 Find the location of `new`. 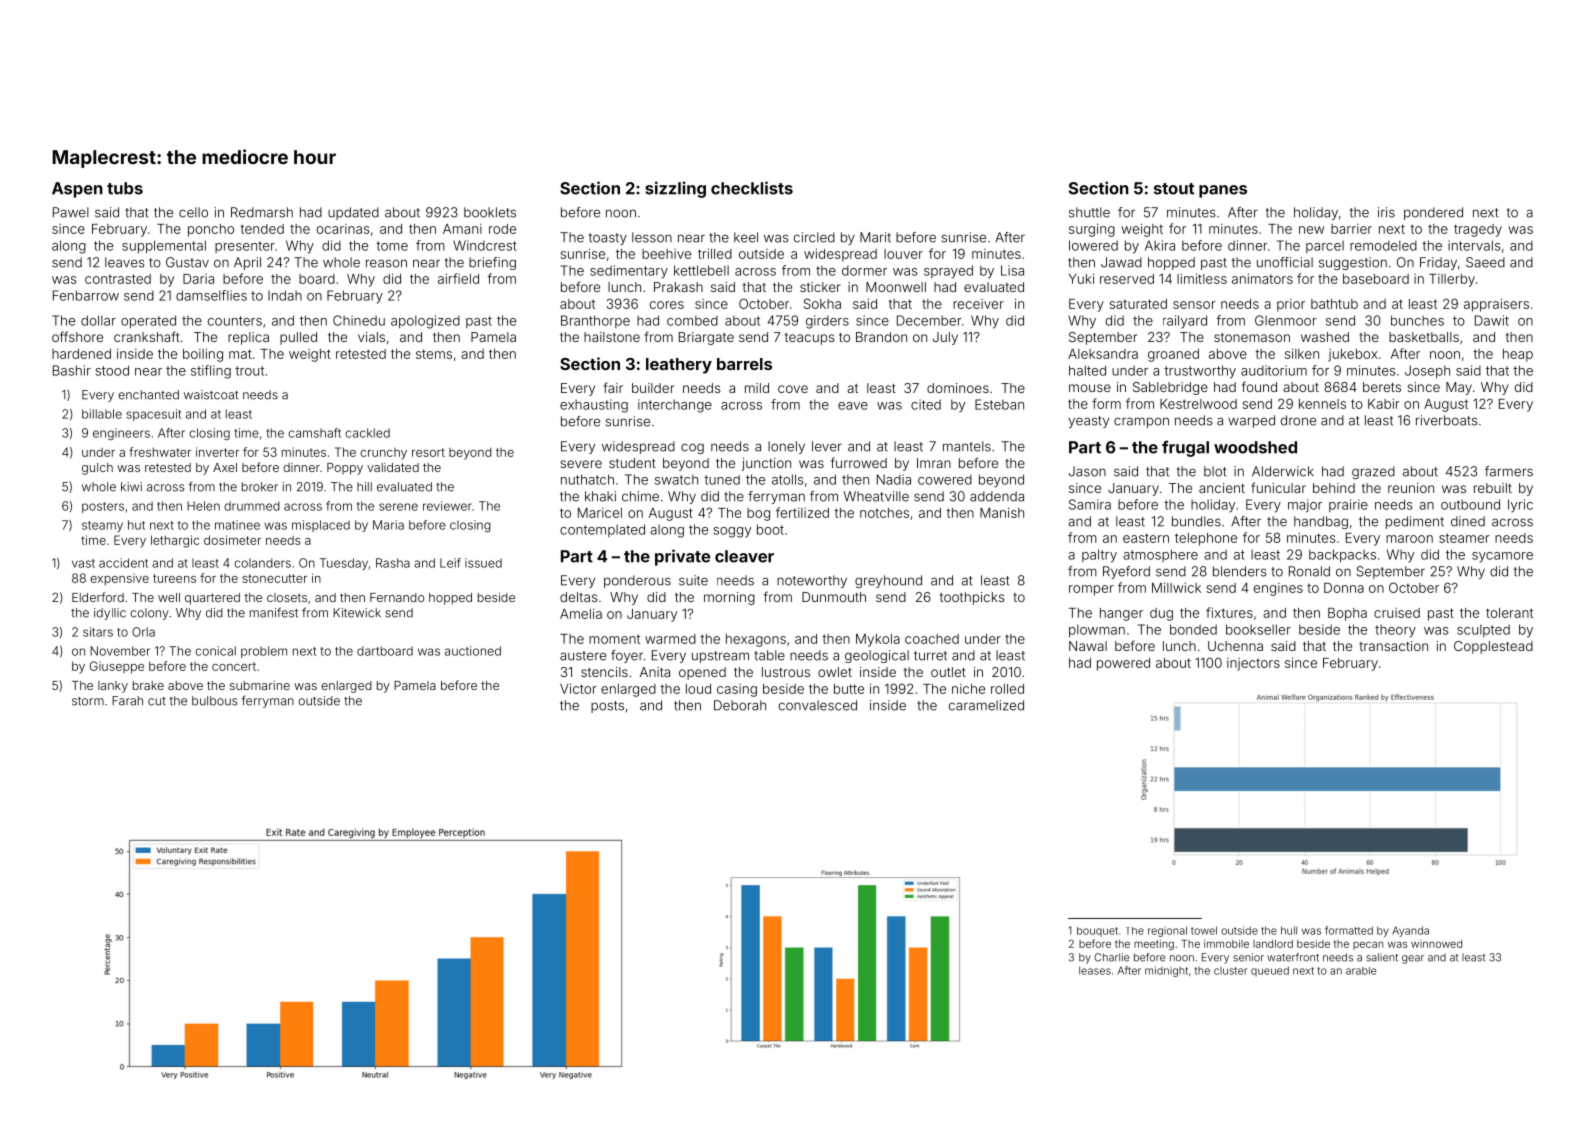

new is located at coordinates (1311, 230).
